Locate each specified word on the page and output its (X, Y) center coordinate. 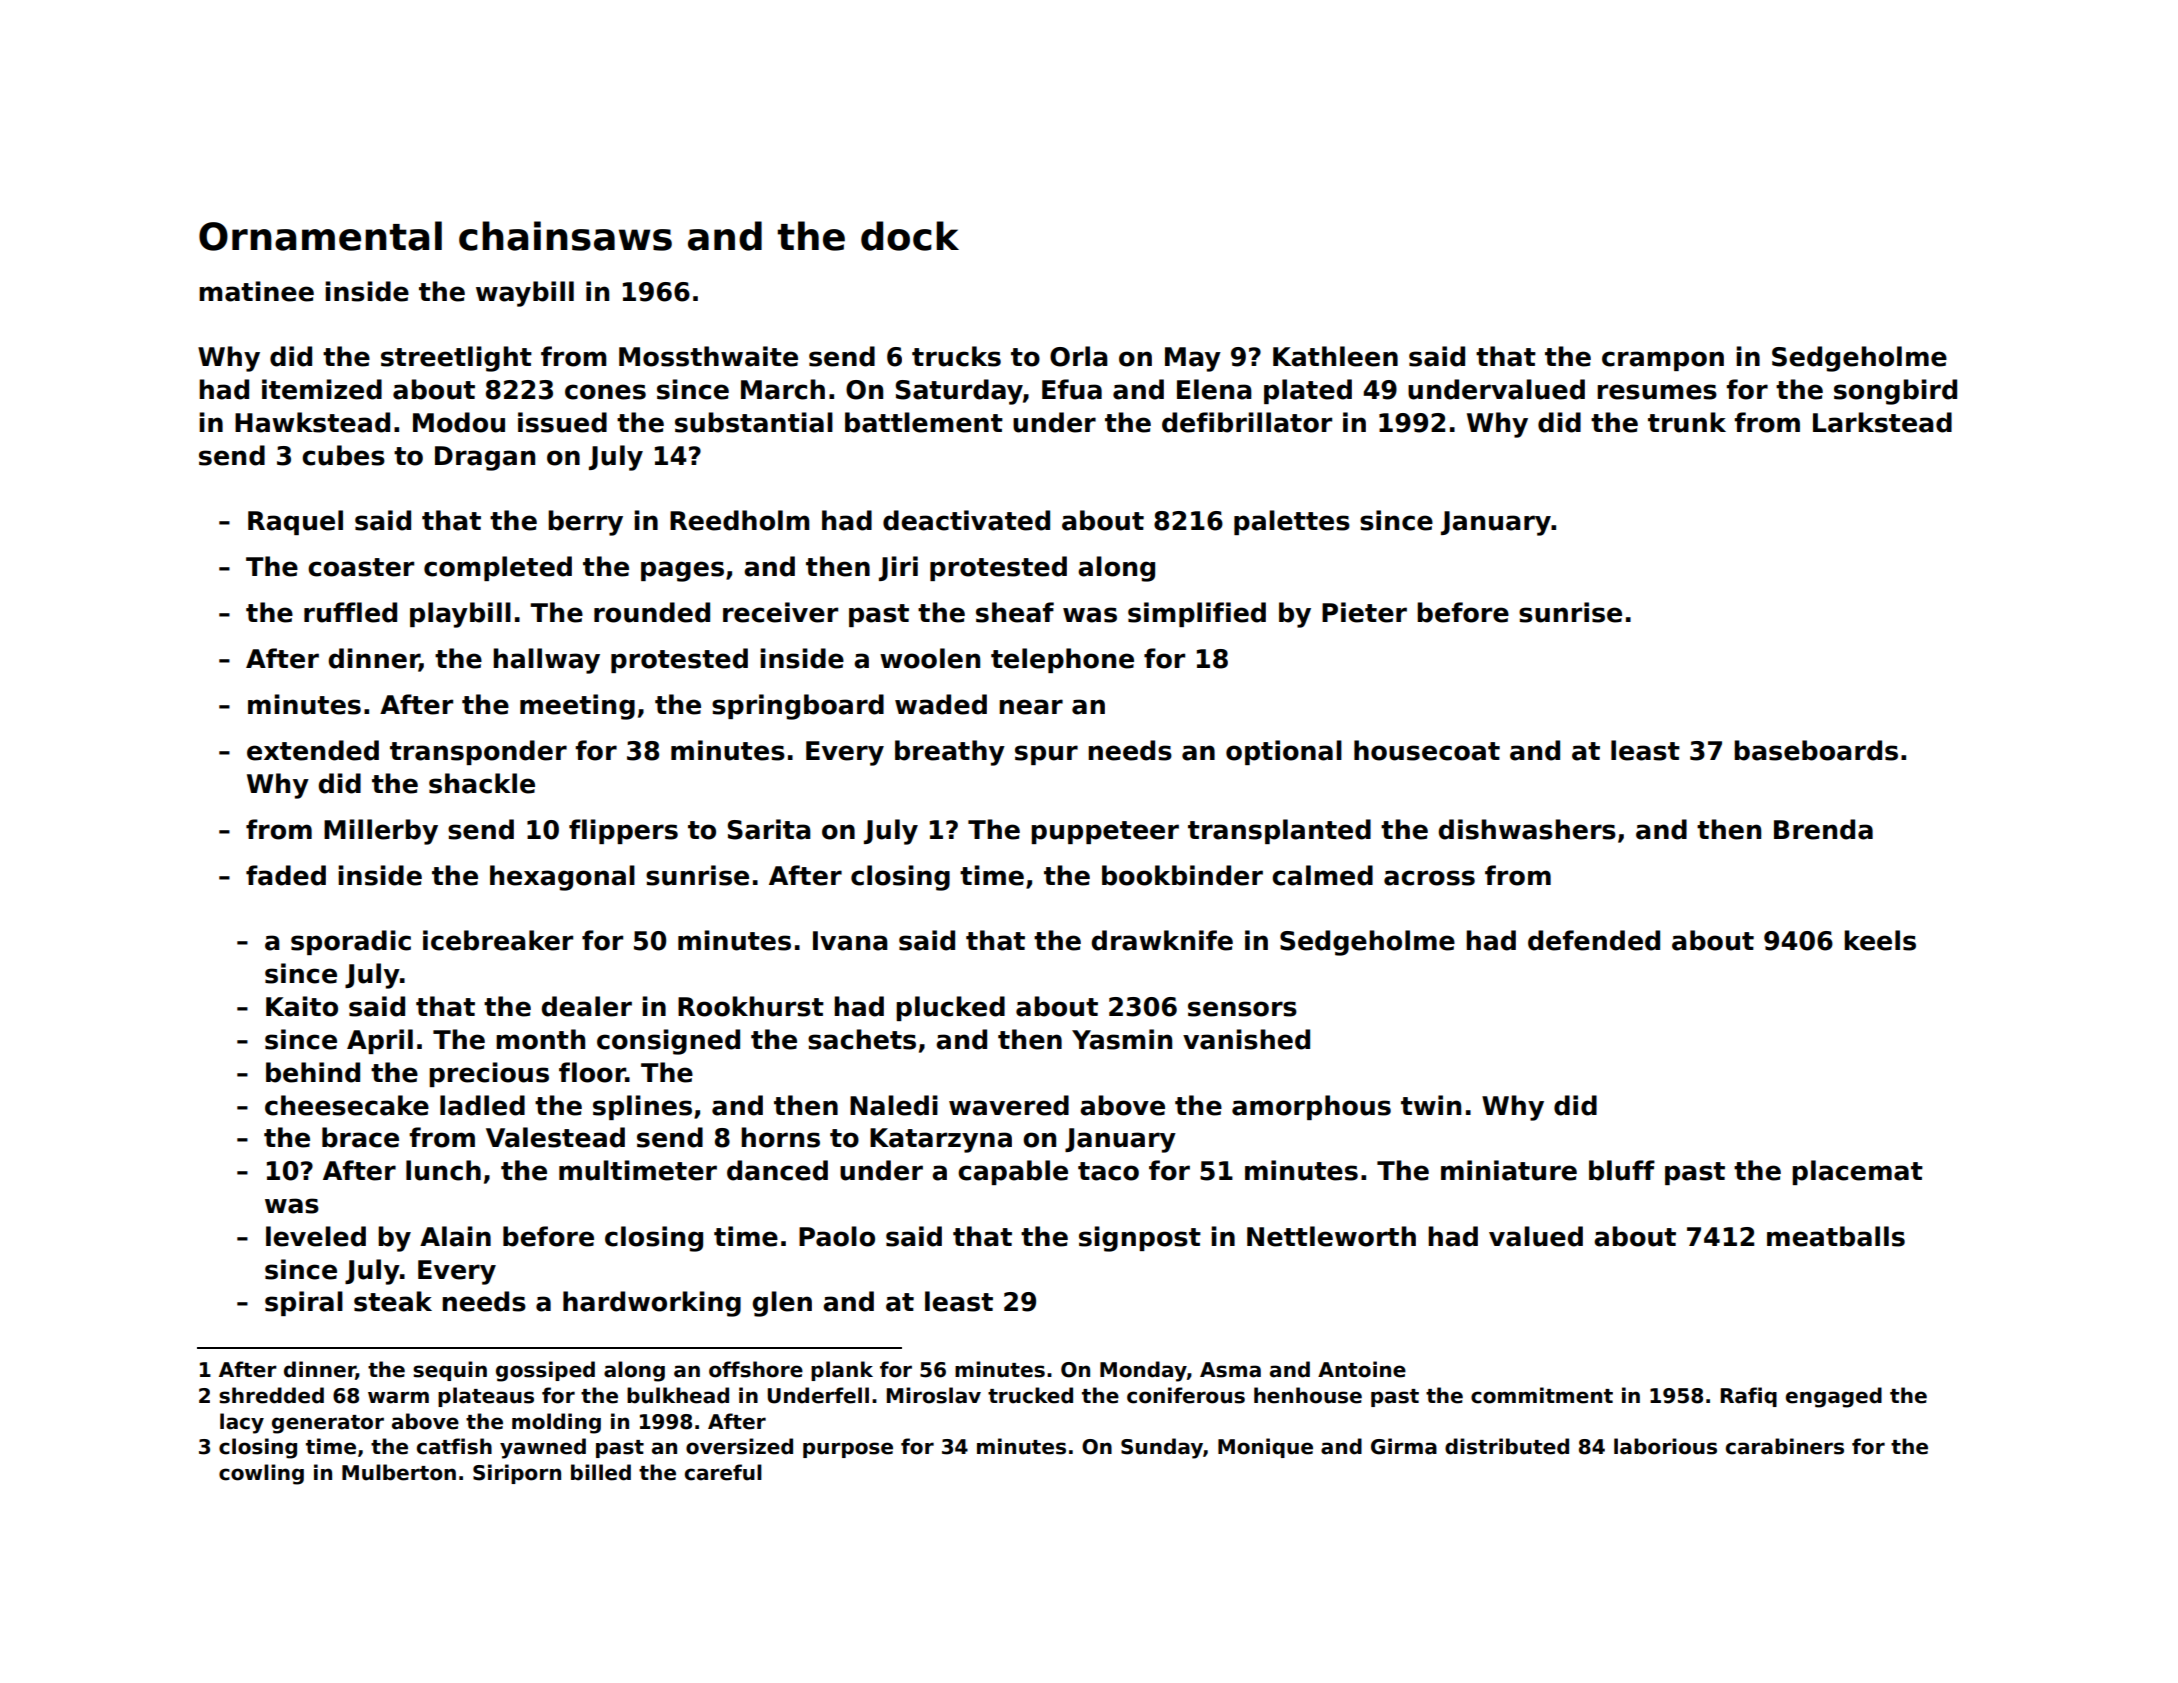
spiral (304, 1303)
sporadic (351, 942)
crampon (1663, 361)
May (1193, 359)
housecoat (1427, 750)
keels (1880, 940)
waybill (525, 294)
